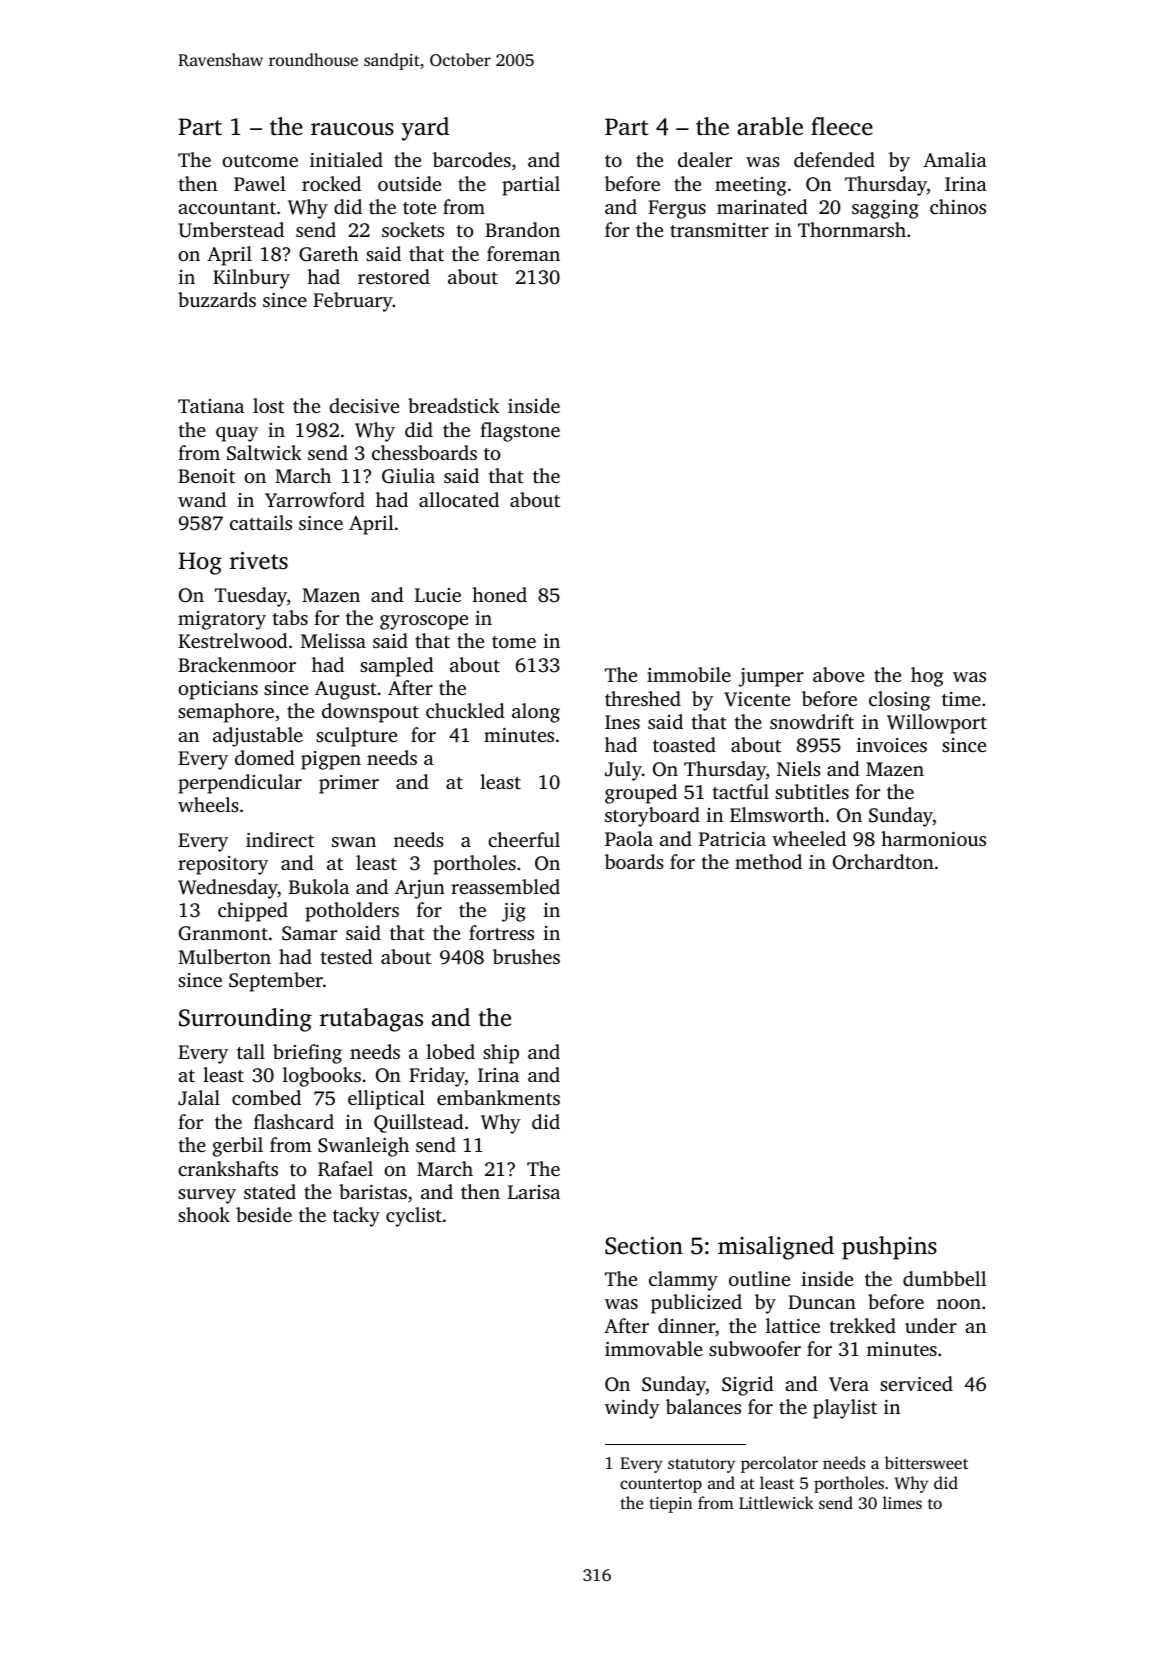 This document has height=1654, width=1165. What do you see at coordinates (834, 159) in the document?
I see `defended` at bounding box center [834, 159].
